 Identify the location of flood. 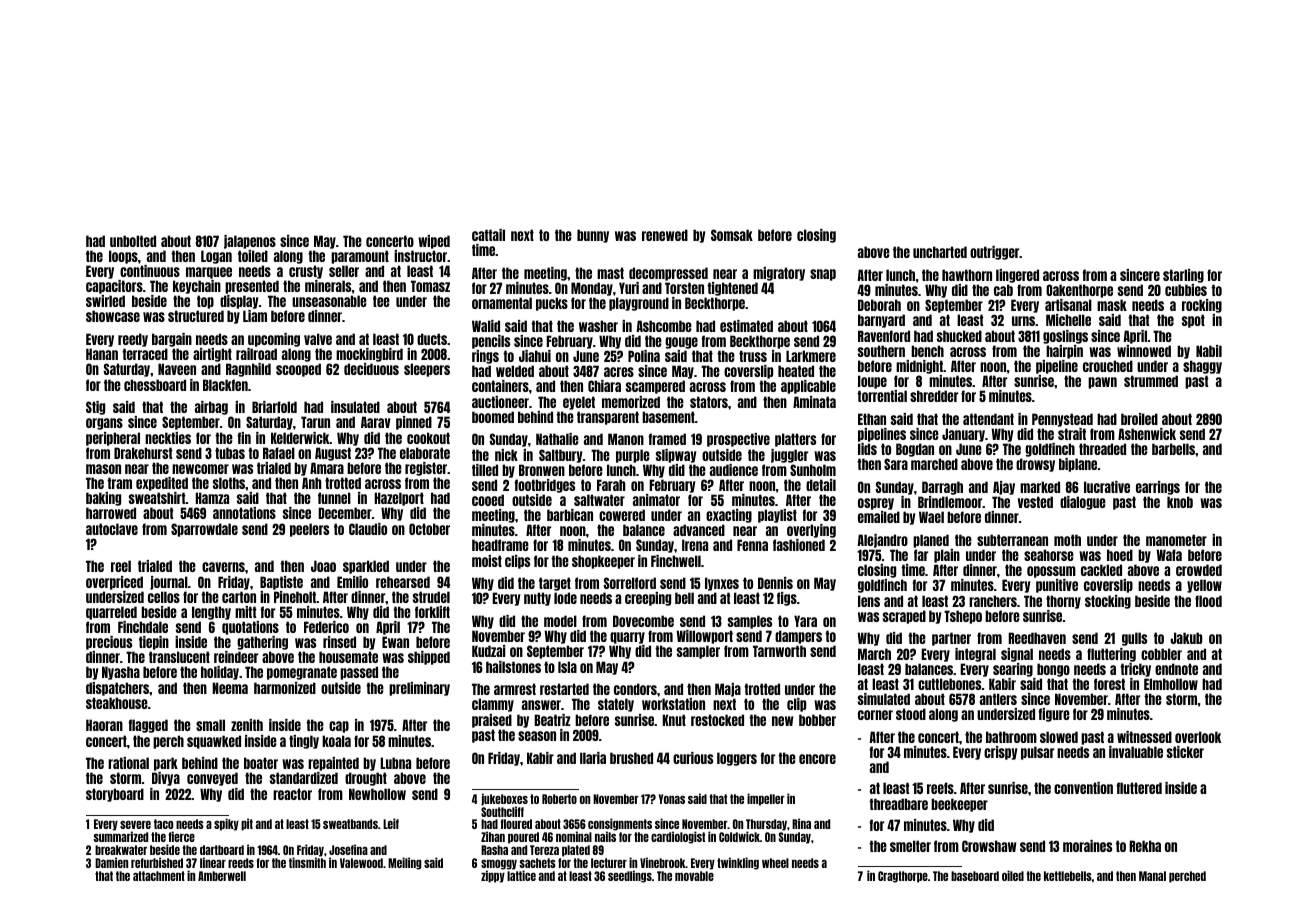
(1208, 601).
